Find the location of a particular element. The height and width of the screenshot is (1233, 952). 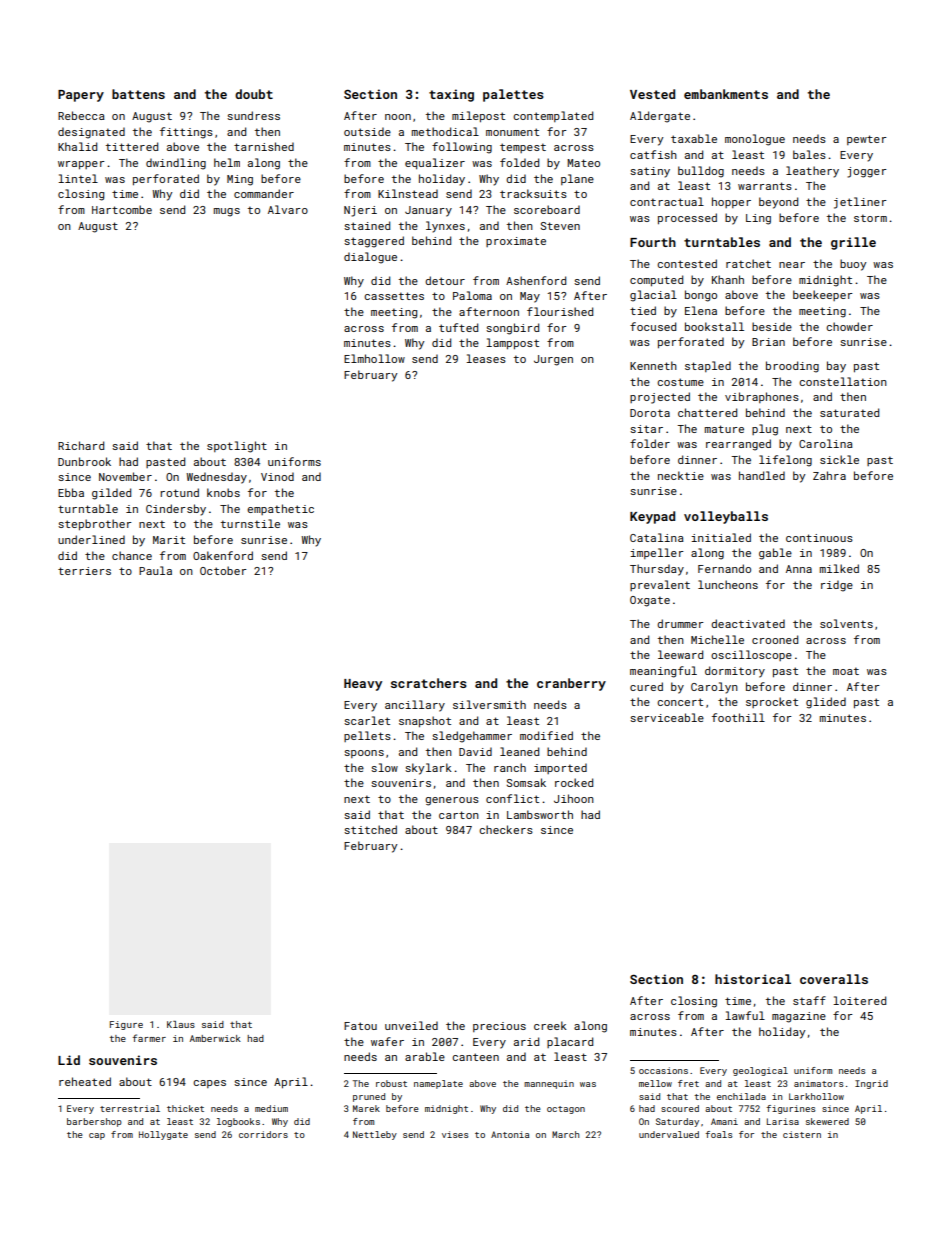

logbooks is located at coordinates (238, 1122).
